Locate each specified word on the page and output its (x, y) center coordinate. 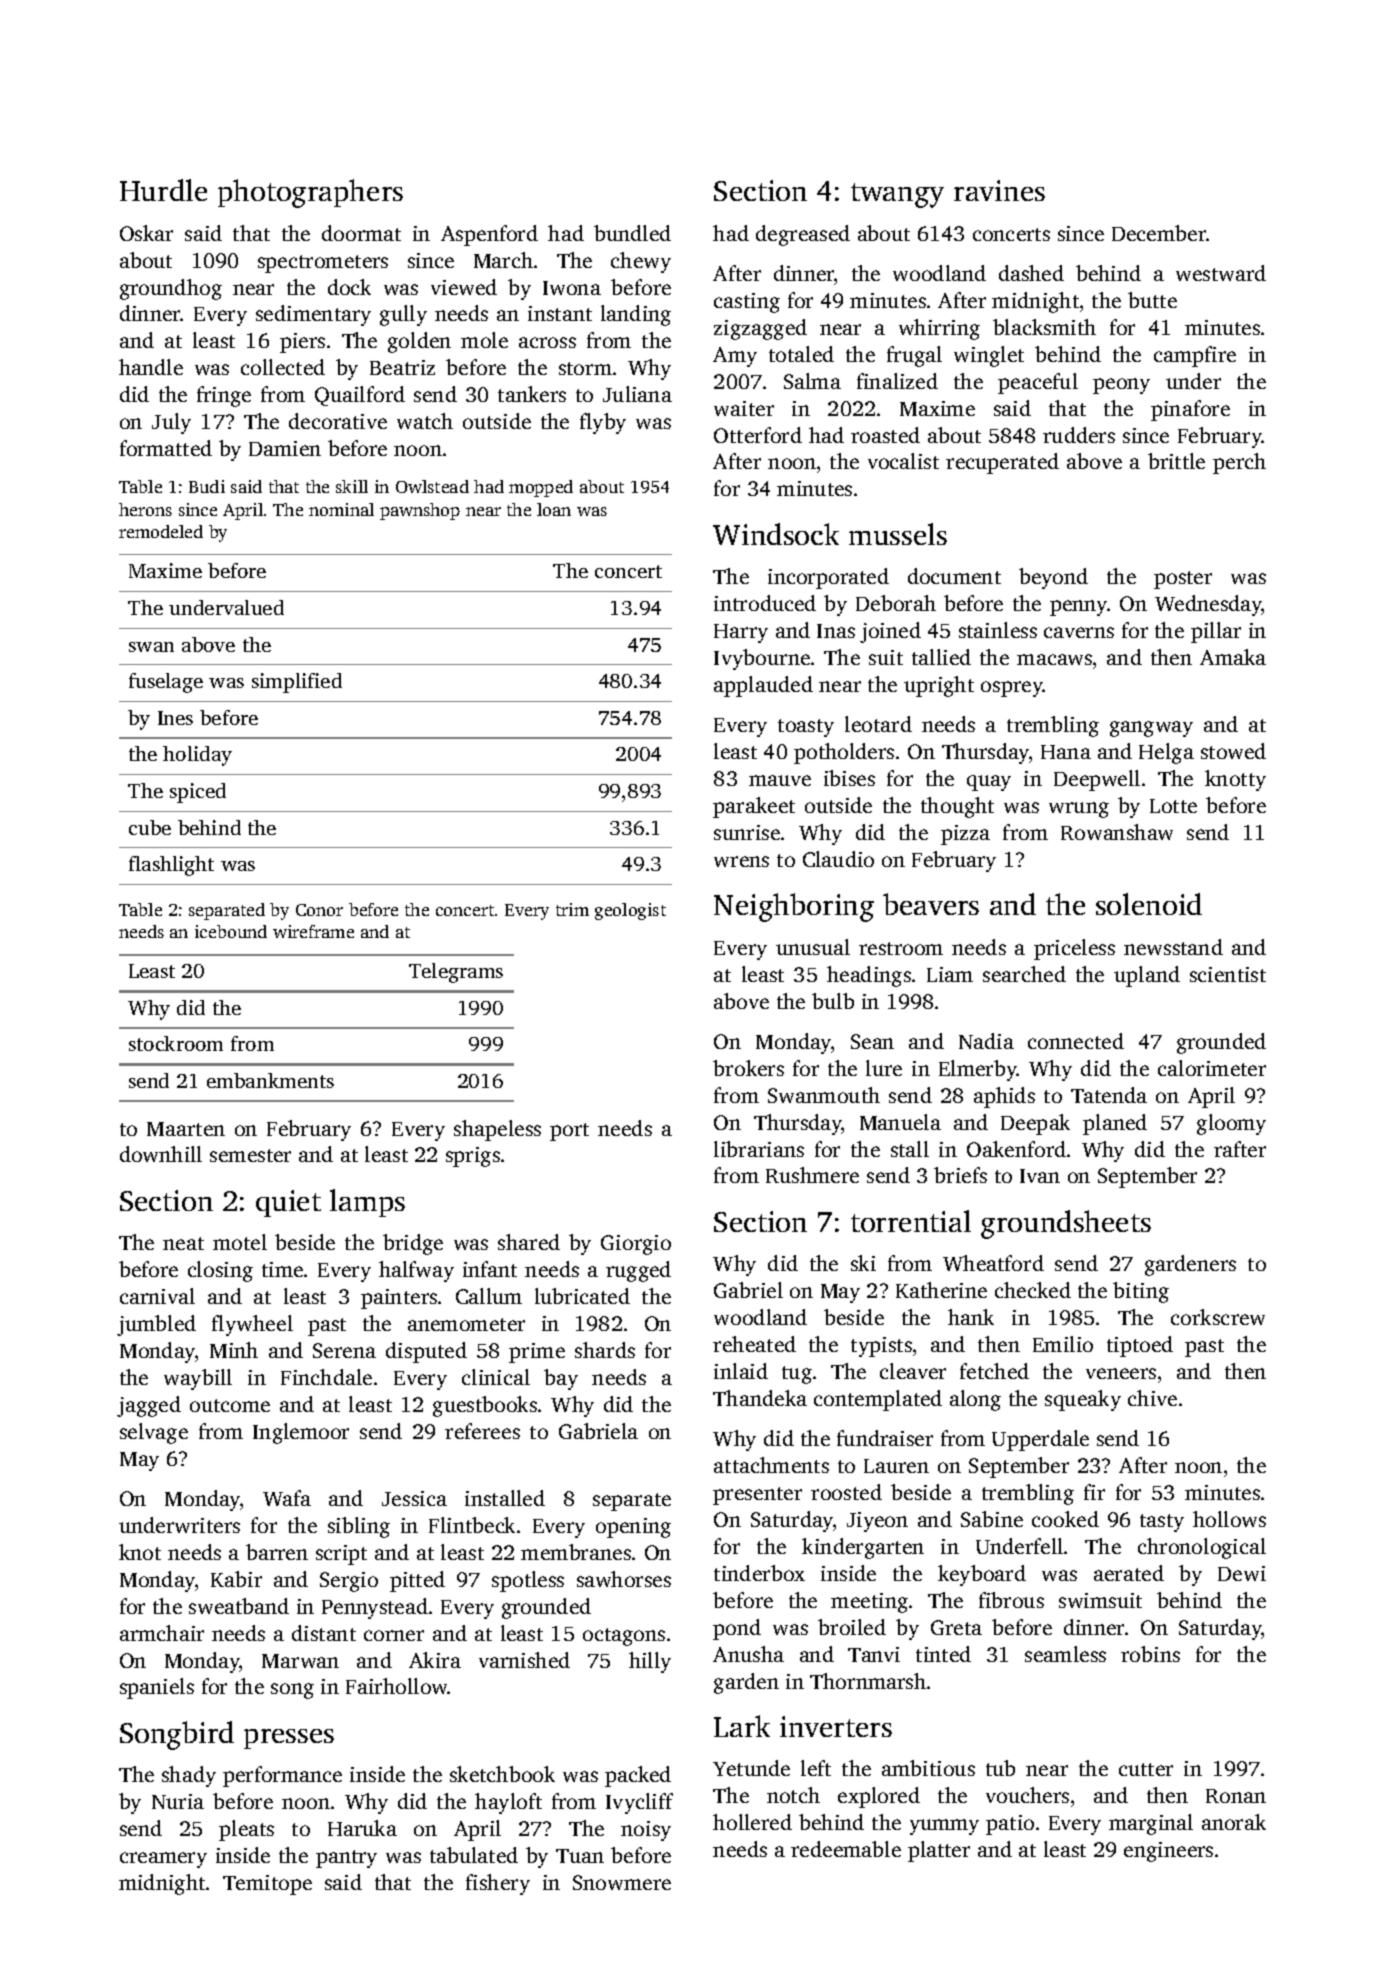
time (282, 1269)
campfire (1195, 356)
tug (797, 1375)
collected (283, 367)
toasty (806, 728)
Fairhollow (397, 1686)
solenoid (1149, 904)
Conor (319, 910)
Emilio (1063, 1344)
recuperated (1002, 463)
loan (554, 509)
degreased (803, 235)
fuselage (166, 683)
